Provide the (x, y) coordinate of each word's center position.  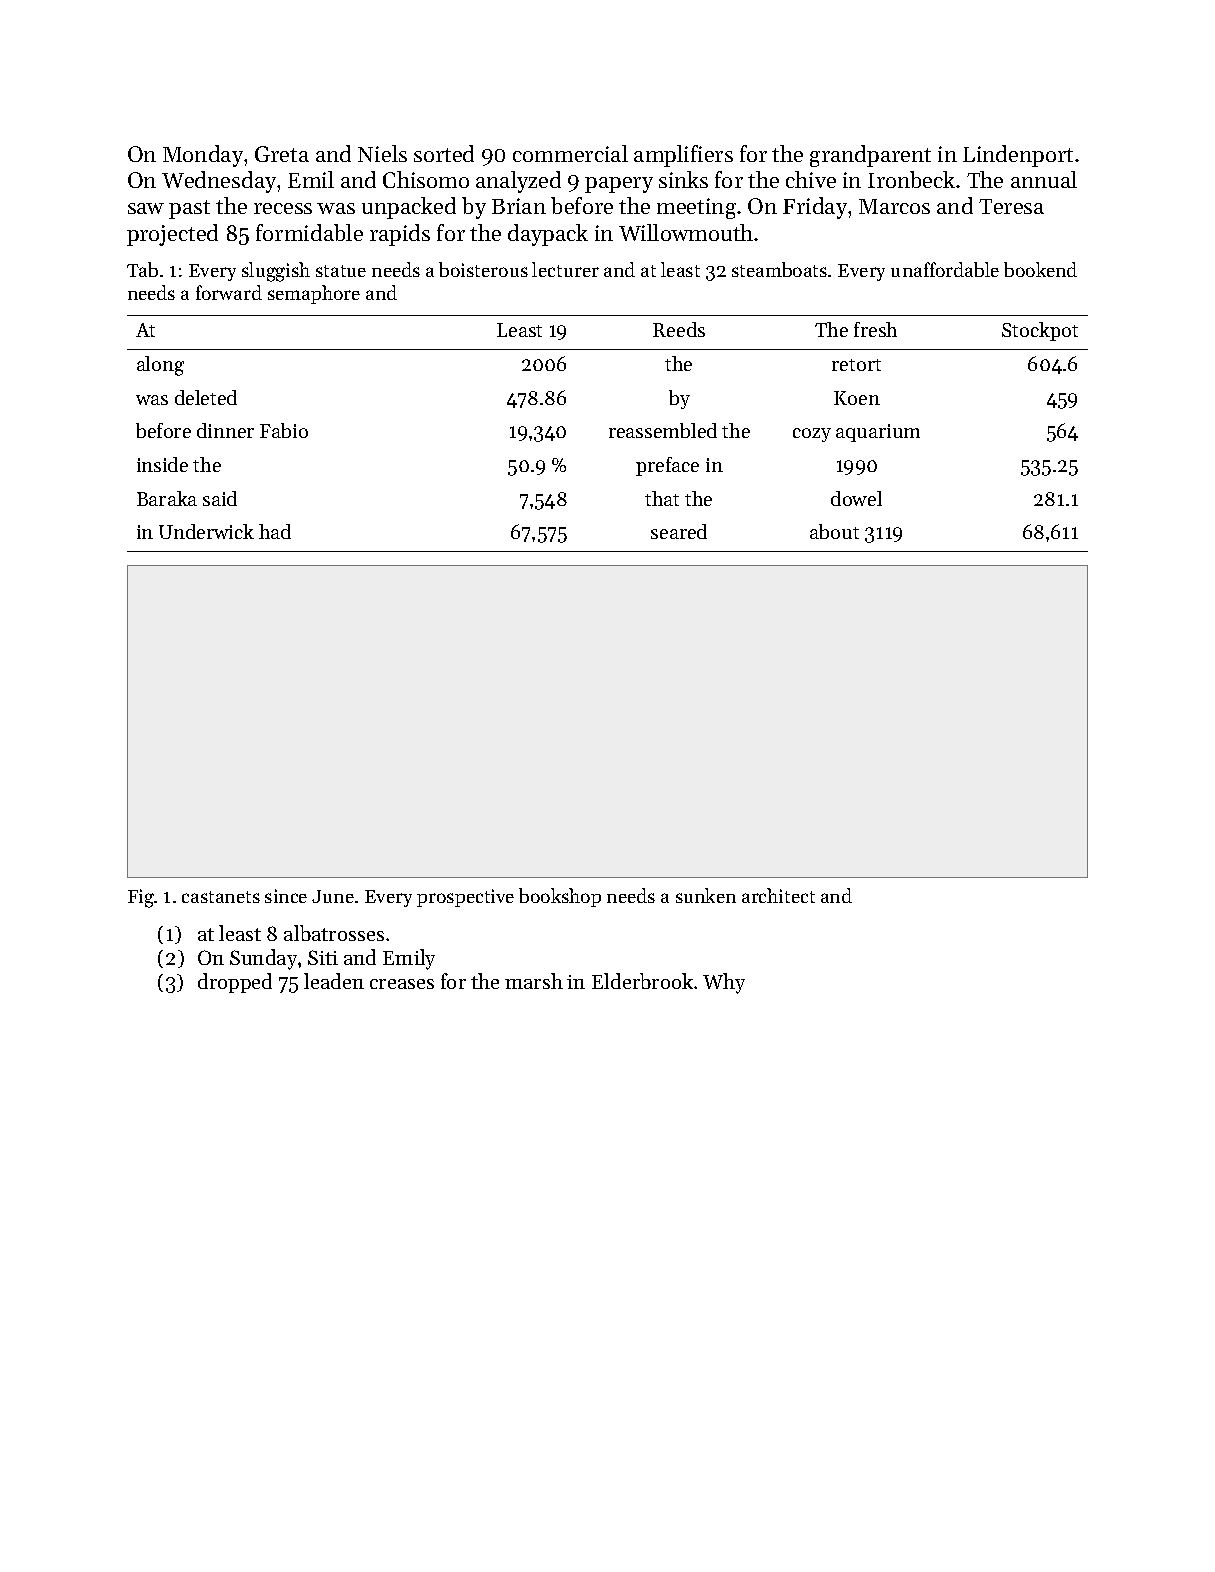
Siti (323, 957)
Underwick (206, 531)
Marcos (894, 206)
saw (146, 208)
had (275, 531)
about (834, 531)
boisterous (483, 269)
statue (341, 271)
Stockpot (1040, 331)
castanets (221, 897)
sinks (683, 179)
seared (679, 531)
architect (778, 895)
